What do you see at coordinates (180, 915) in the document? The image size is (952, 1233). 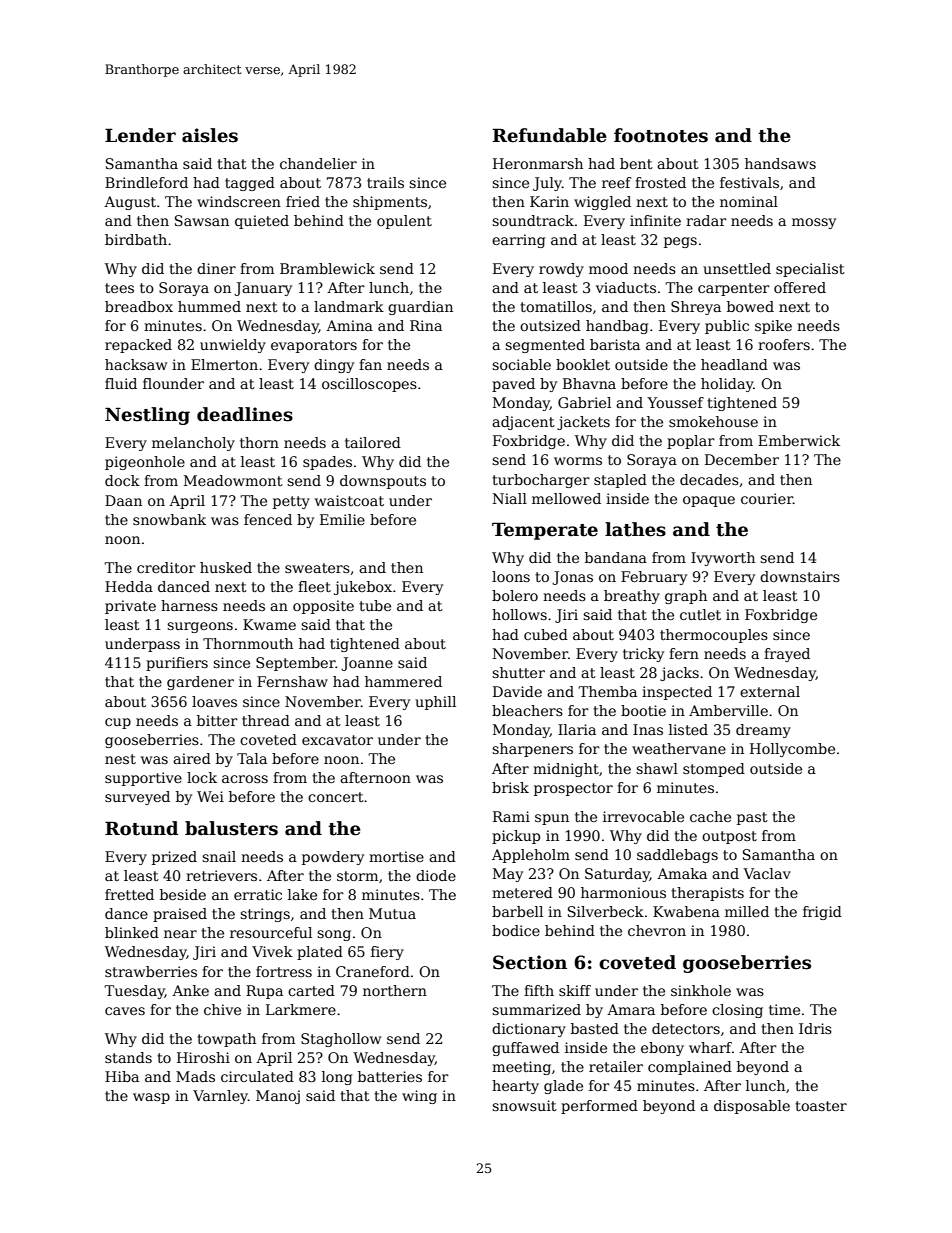 I see `praised` at bounding box center [180, 915].
